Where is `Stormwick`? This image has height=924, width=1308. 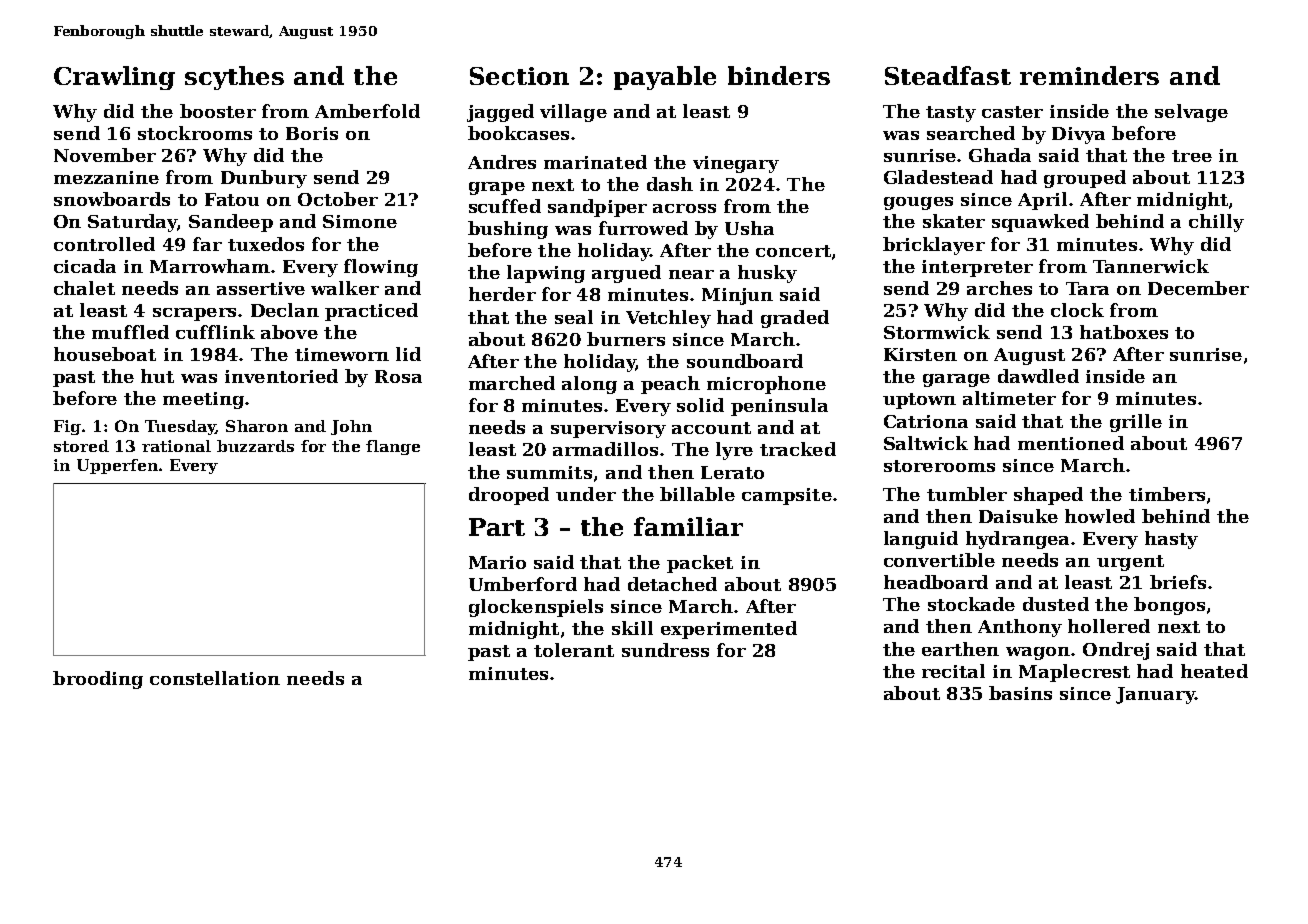
Stormwick is located at coordinates (937, 332).
